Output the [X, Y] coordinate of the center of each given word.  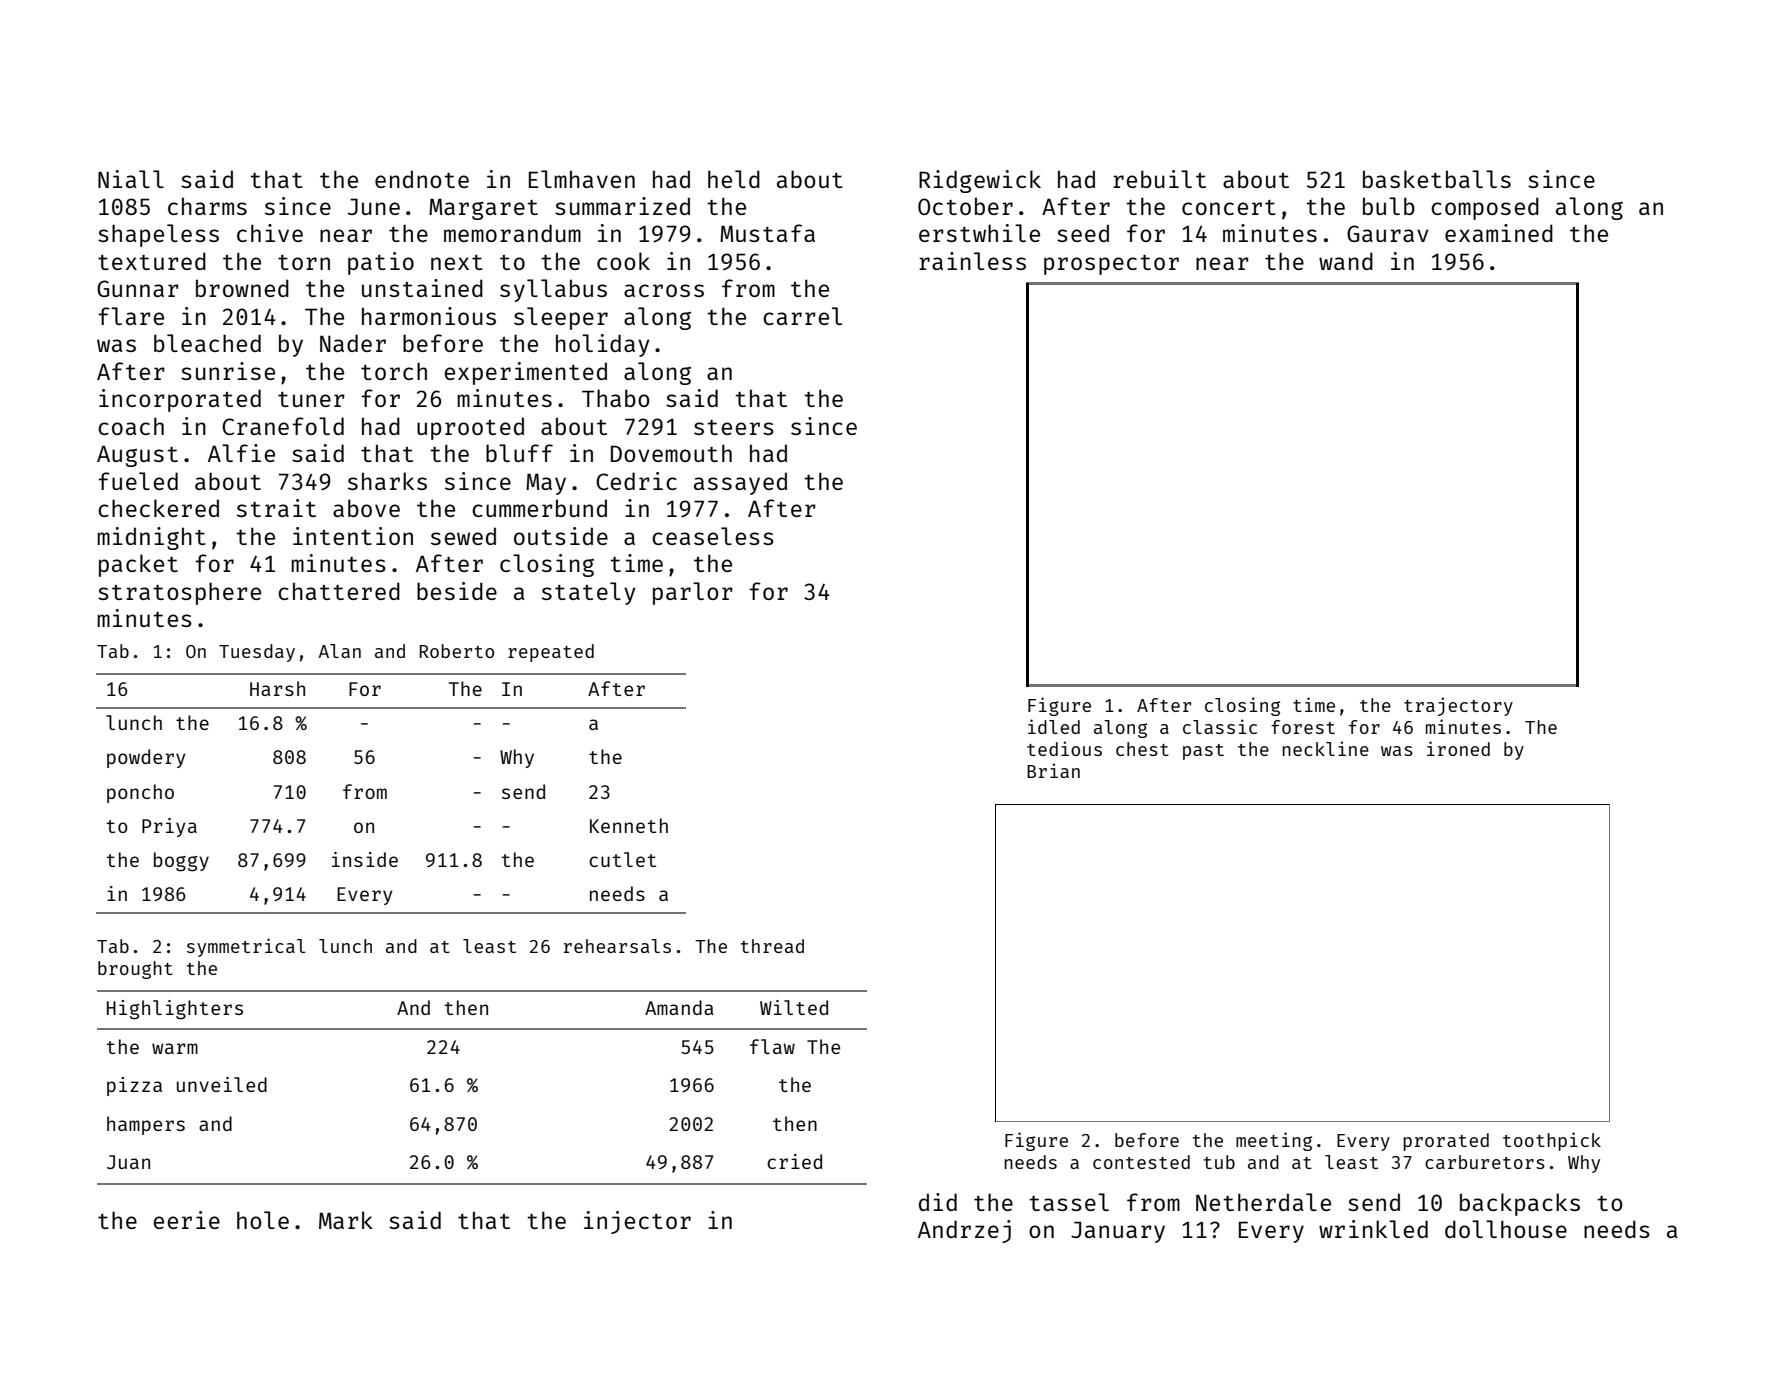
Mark [346, 1220]
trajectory [1458, 706]
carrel [802, 316]
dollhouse [1506, 1229]
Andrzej [964, 1231]
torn [304, 262]
